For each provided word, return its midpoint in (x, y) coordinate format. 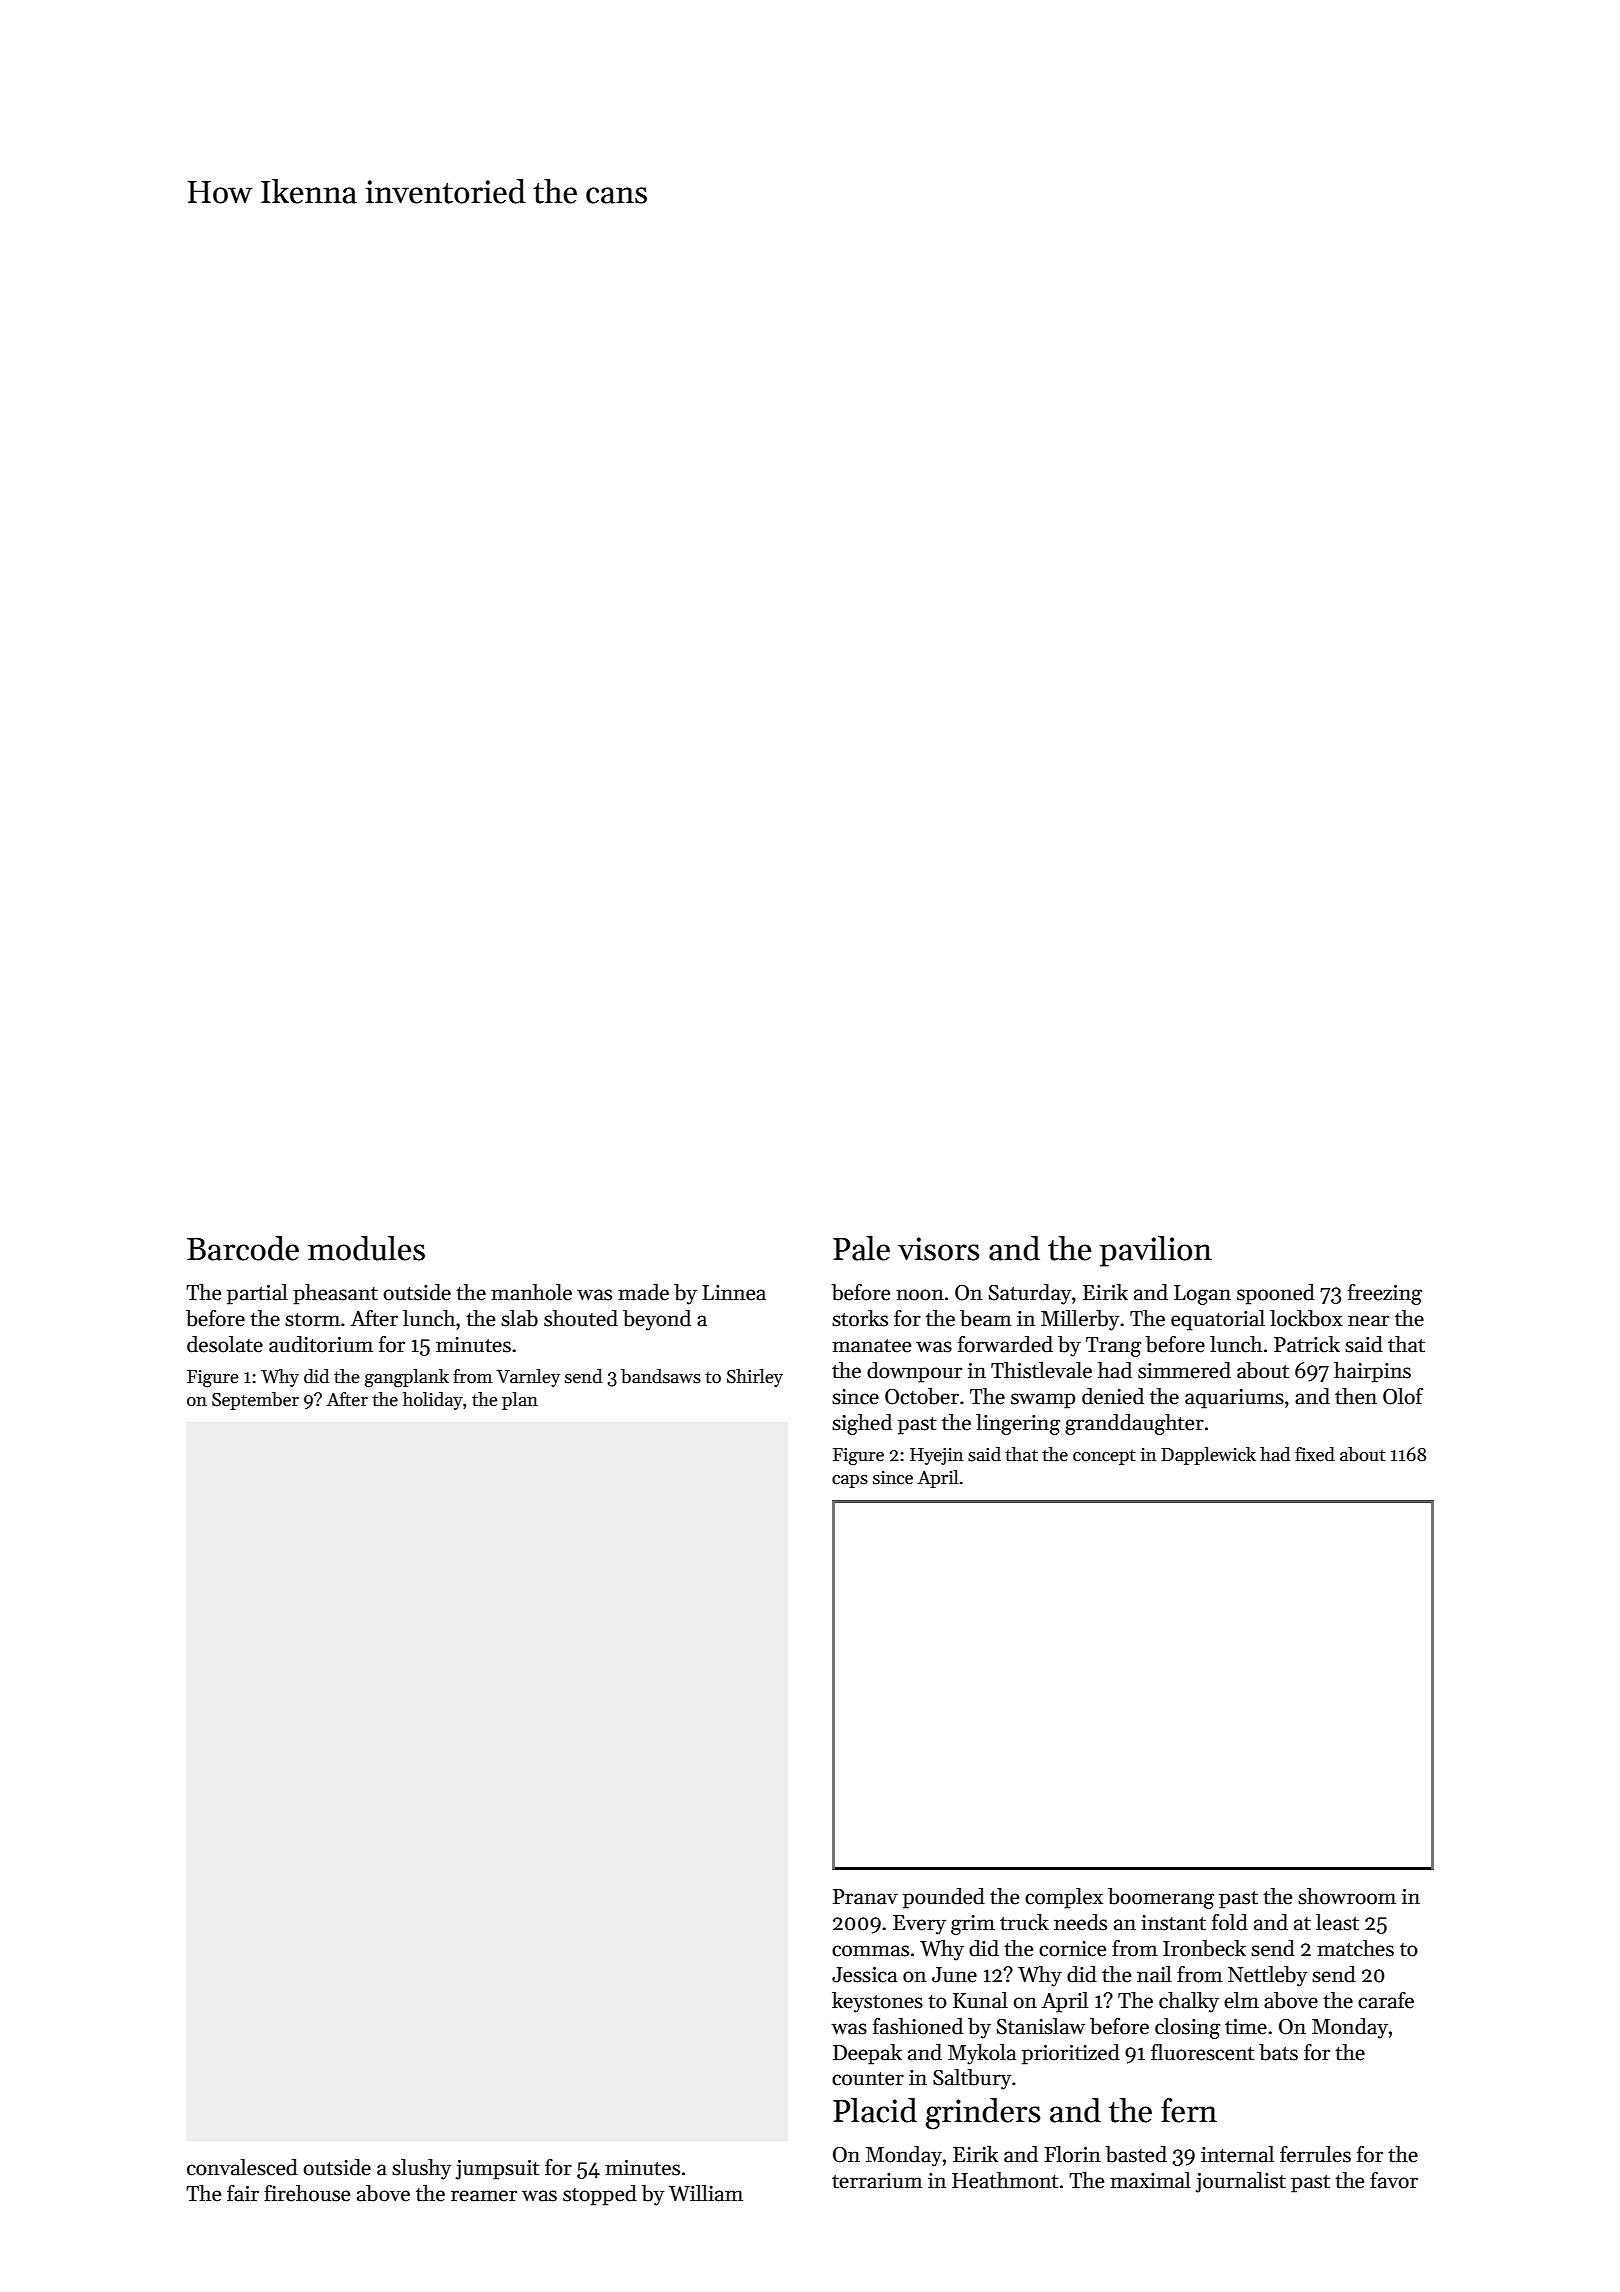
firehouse (307, 2193)
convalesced (242, 2167)
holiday (433, 1401)
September (255, 1401)
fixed (1315, 1454)
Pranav (865, 1897)
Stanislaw (1040, 2026)
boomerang (1161, 1898)
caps (850, 1481)
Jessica (864, 1975)
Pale (861, 1248)
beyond (657, 1320)
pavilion (1156, 1251)
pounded (944, 1898)
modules (366, 1248)
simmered (1184, 1370)
